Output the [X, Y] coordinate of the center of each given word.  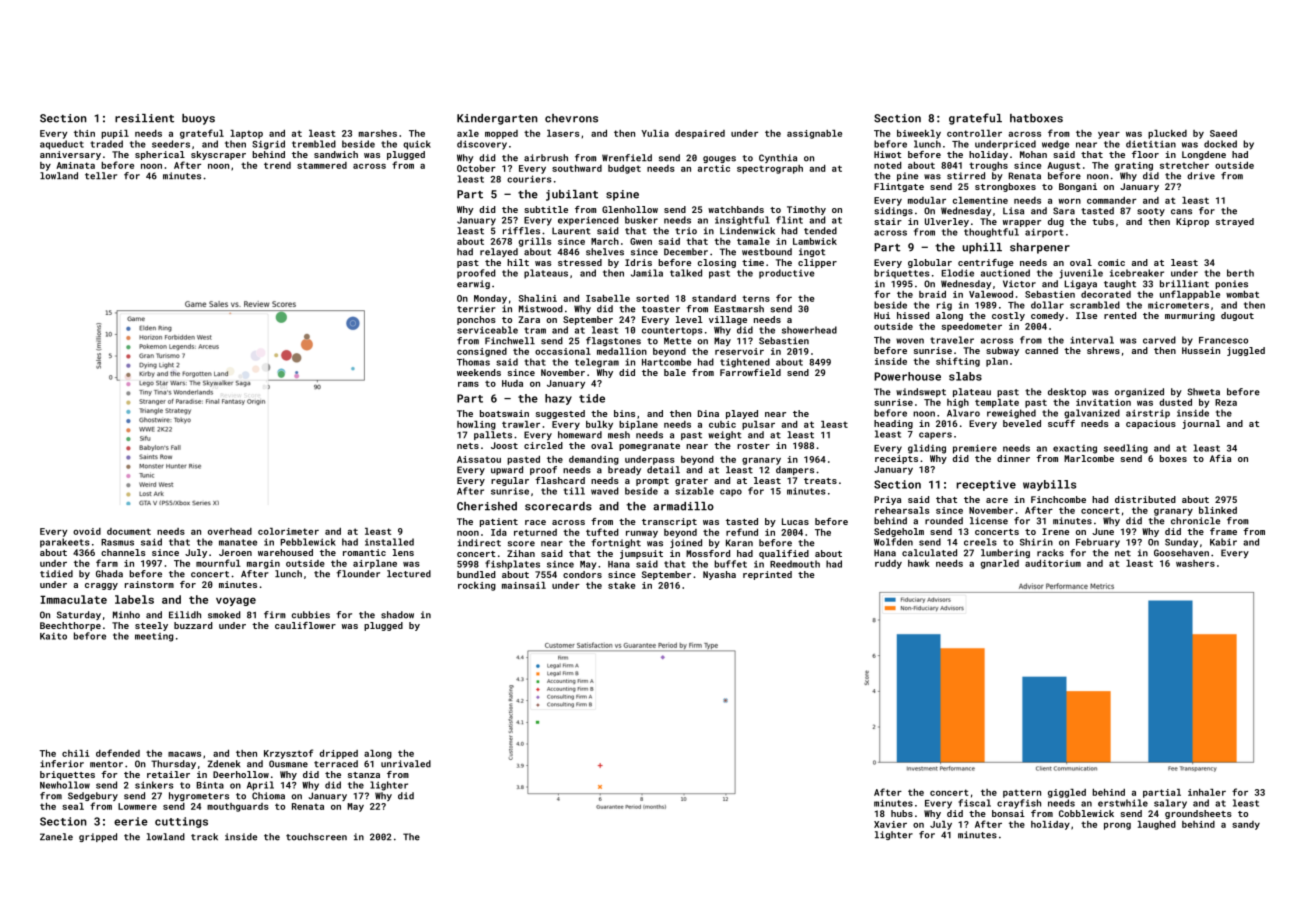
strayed [1235, 222]
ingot [812, 252]
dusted [1175, 402]
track [204, 837]
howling [476, 425]
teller [101, 176]
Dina [708, 413]
